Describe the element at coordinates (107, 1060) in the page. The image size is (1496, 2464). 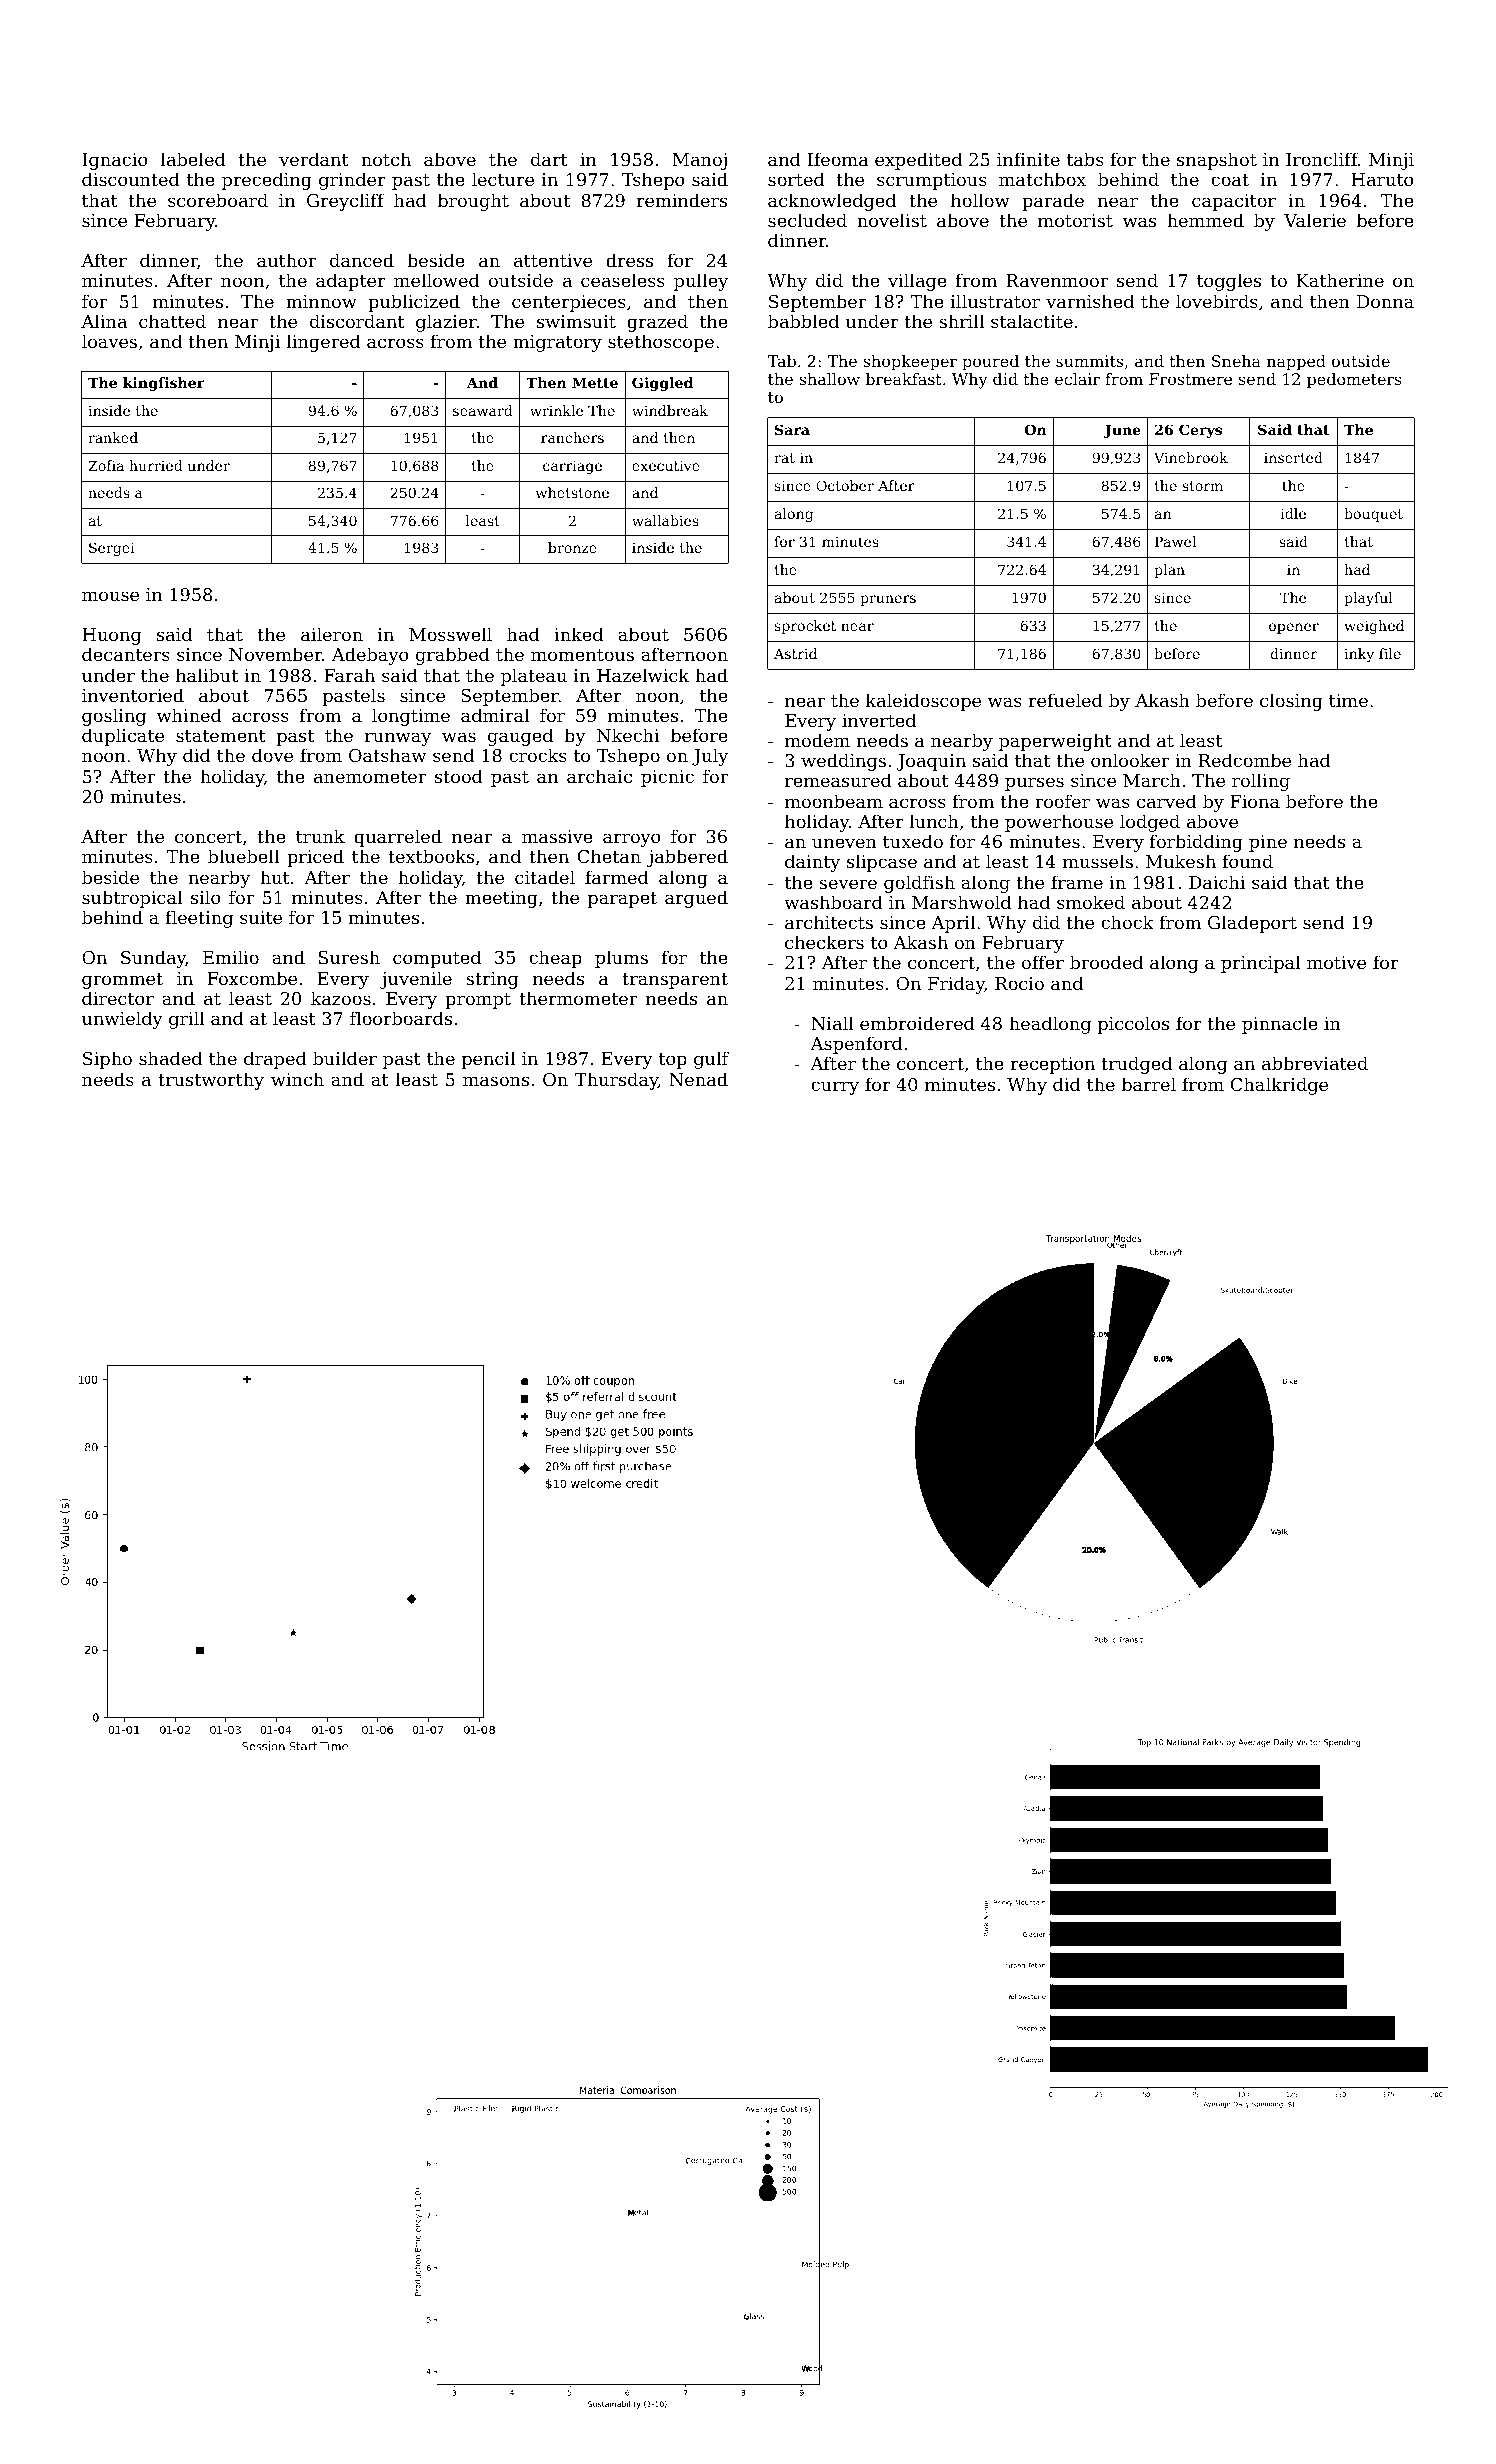
I see `Sipho` at that location.
